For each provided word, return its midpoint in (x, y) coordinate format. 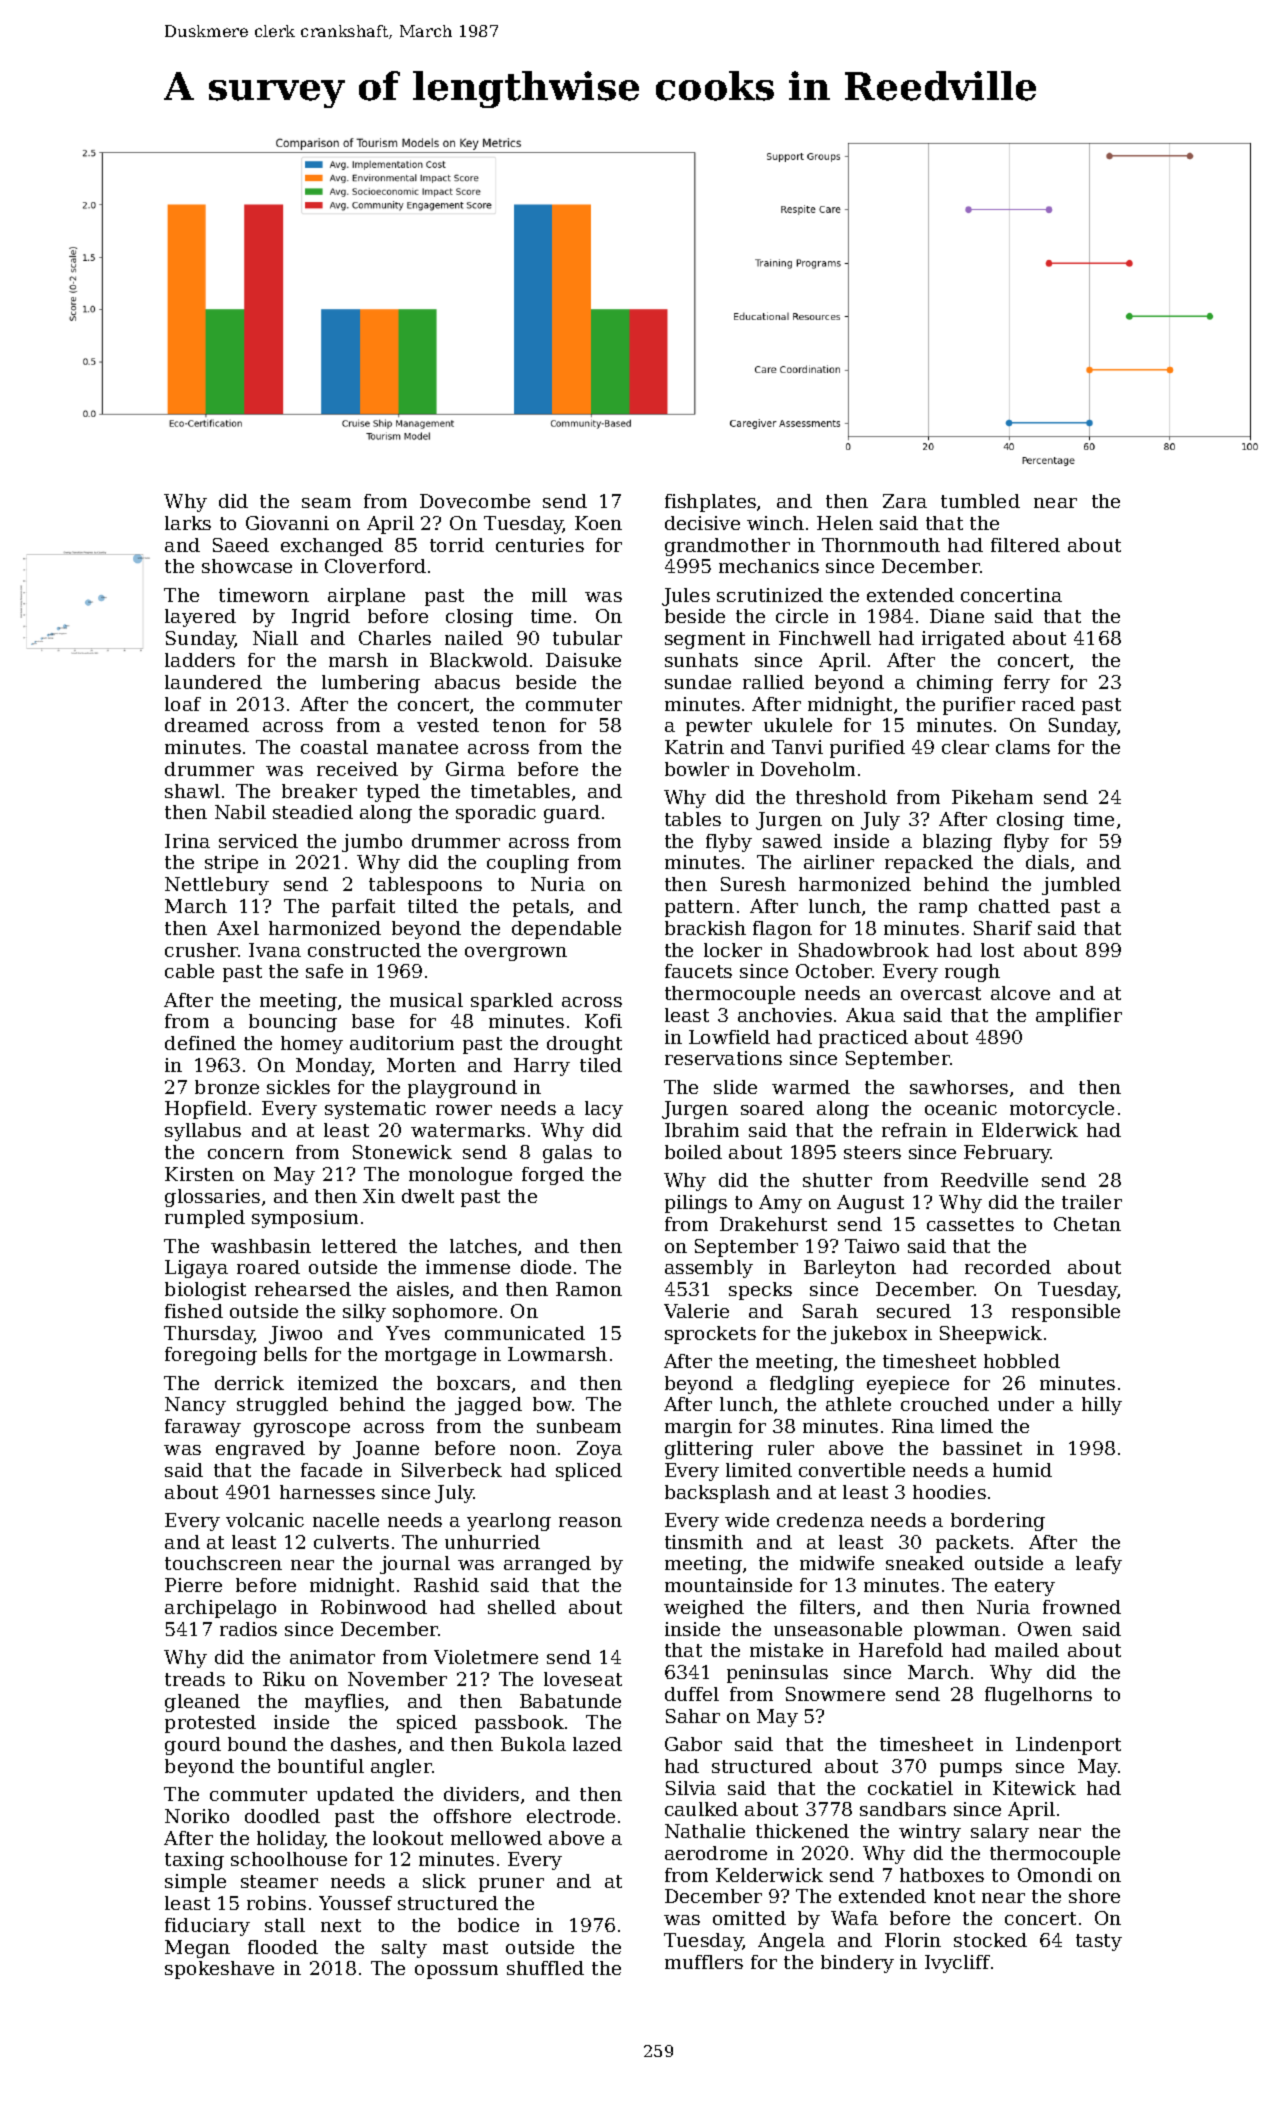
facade (331, 1470)
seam (326, 503)
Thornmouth (881, 545)
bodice (488, 1925)
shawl (192, 791)
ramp (943, 910)
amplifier (1079, 1017)
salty (404, 1949)
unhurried (492, 1542)
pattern (699, 908)
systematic (375, 1110)
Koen (598, 523)
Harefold (901, 1650)
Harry (542, 1067)
